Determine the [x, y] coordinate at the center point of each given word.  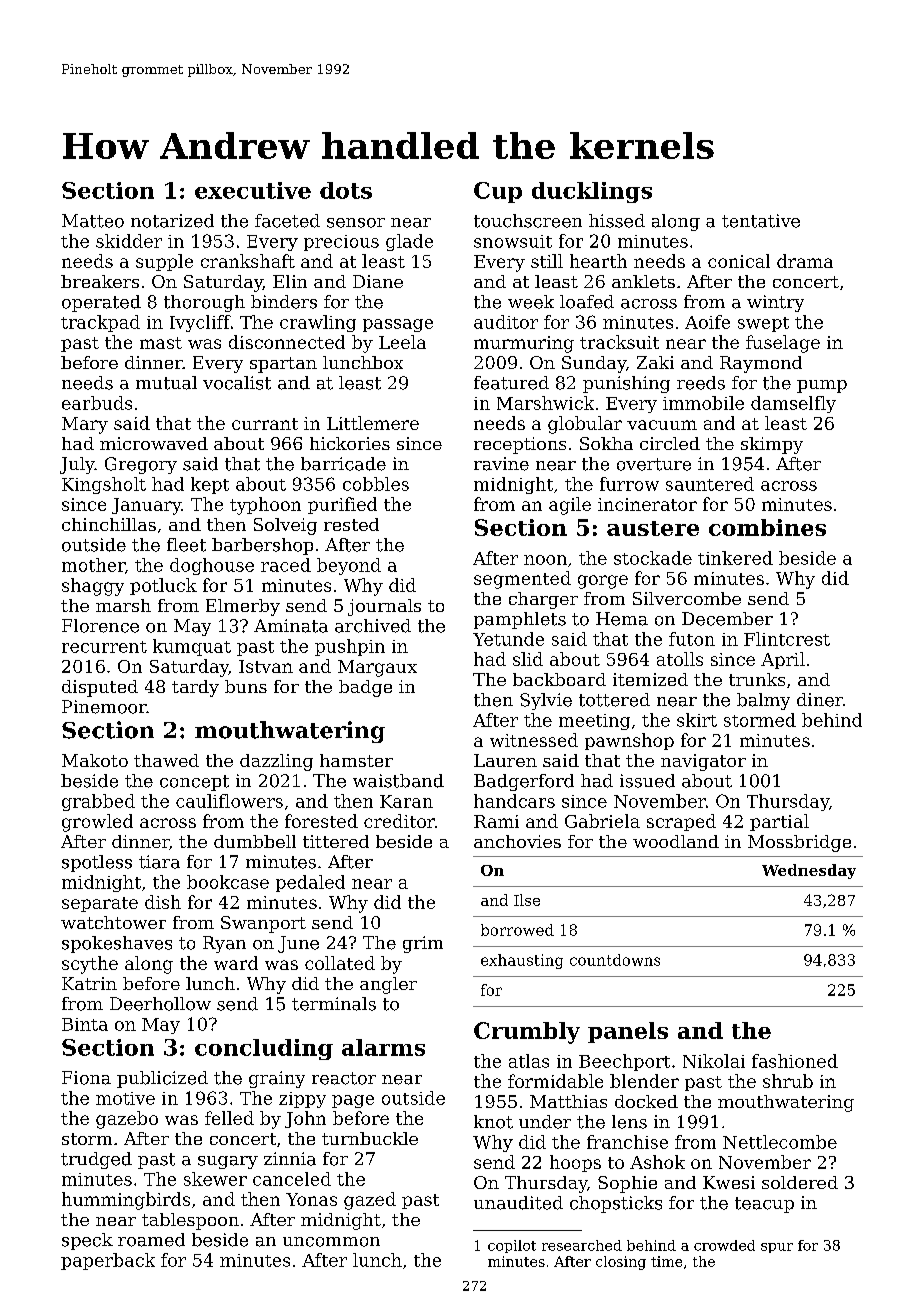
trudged [96, 1160]
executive [253, 190]
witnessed [534, 740]
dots [346, 190]
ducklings [592, 192]
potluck [163, 586]
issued [647, 781]
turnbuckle [370, 1138]
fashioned [795, 1061]
